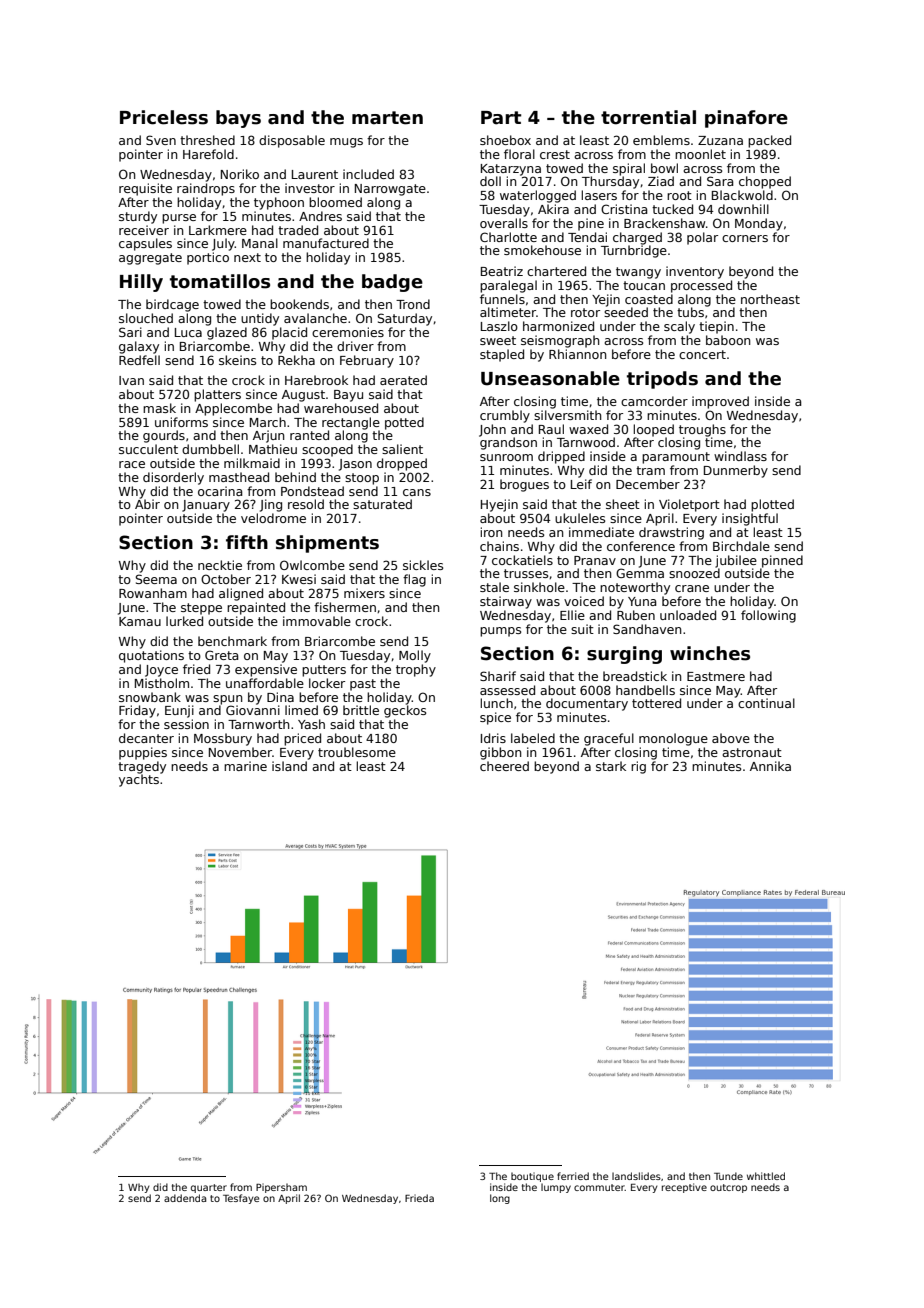 The height and width of the screenshot is (1308, 924). I want to click on Sven, so click(161, 140).
